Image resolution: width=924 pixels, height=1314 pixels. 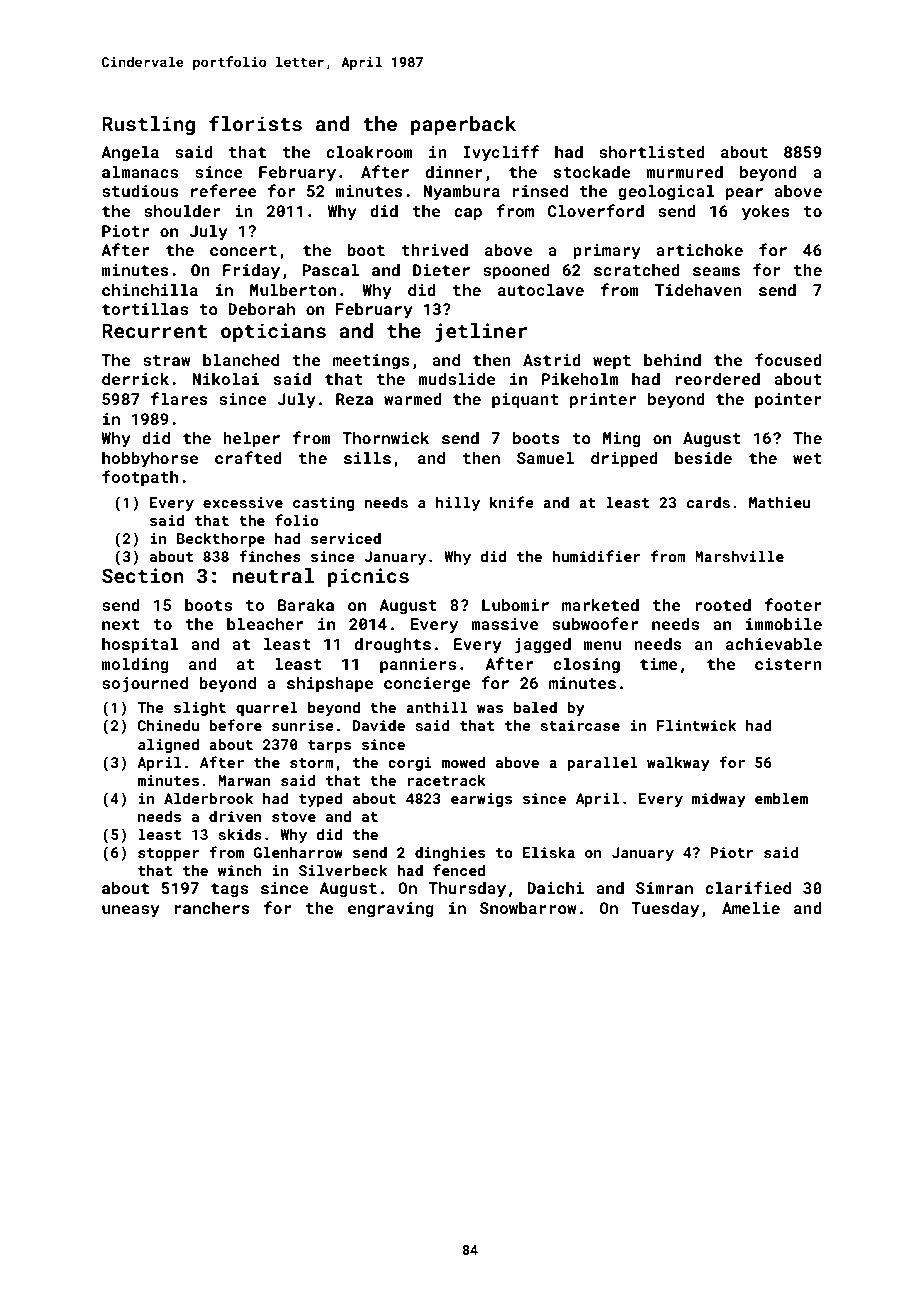 I want to click on Rustling, so click(x=148, y=125).
